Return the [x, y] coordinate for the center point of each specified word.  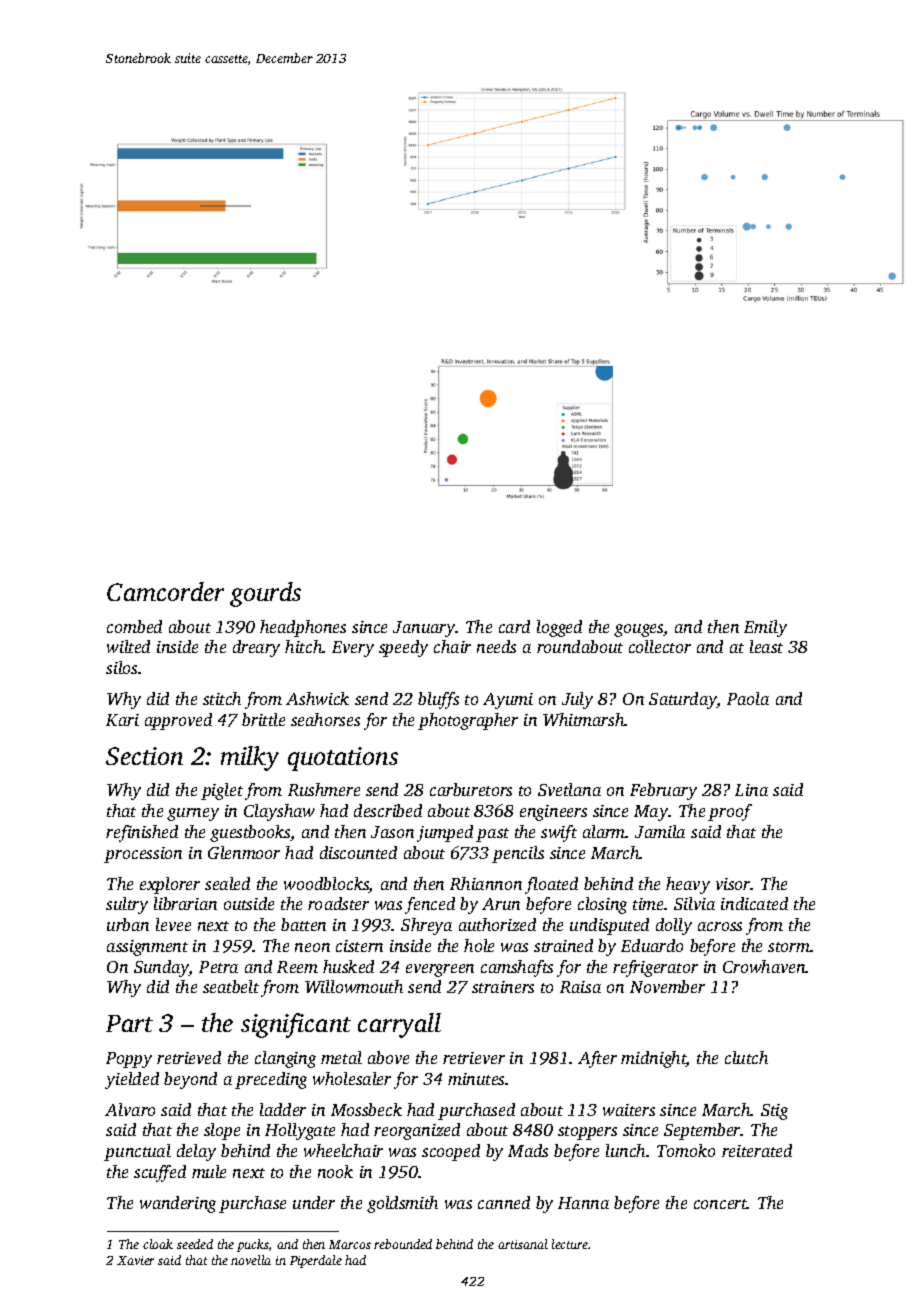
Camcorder [165, 591]
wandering [178, 1204]
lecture [570, 1244]
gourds [265, 594]
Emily [765, 628]
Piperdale [316, 1261]
